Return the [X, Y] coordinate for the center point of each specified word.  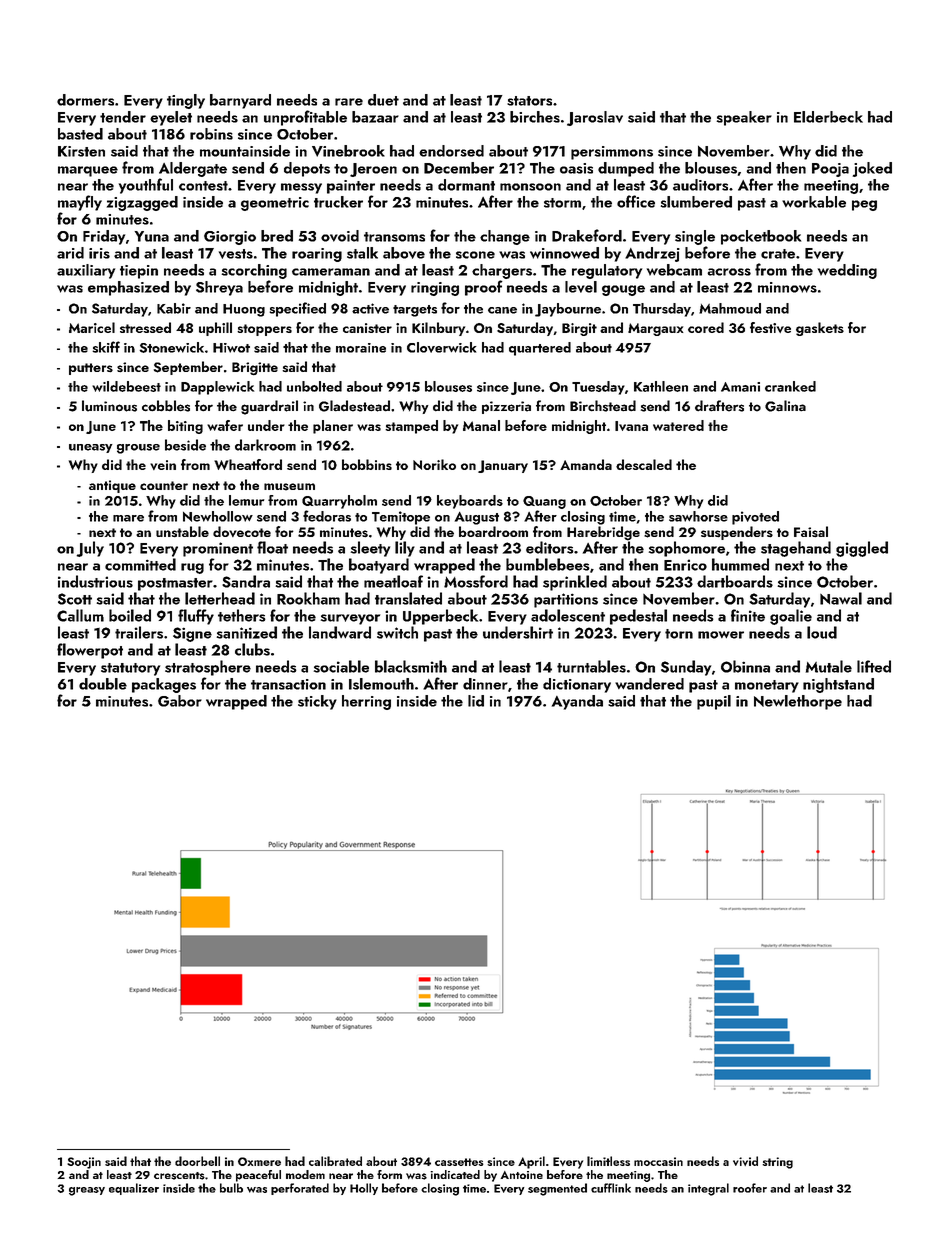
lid [476, 701]
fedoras [327, 516]
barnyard [240, 101]
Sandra [246, 581]
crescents [179, 1176]
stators [529, 101]
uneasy [91, 448]
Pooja [830, 170]
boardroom [493, 531]
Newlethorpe [798, 702]
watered [678, 425]
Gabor [180, 701]
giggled [862, 549]
